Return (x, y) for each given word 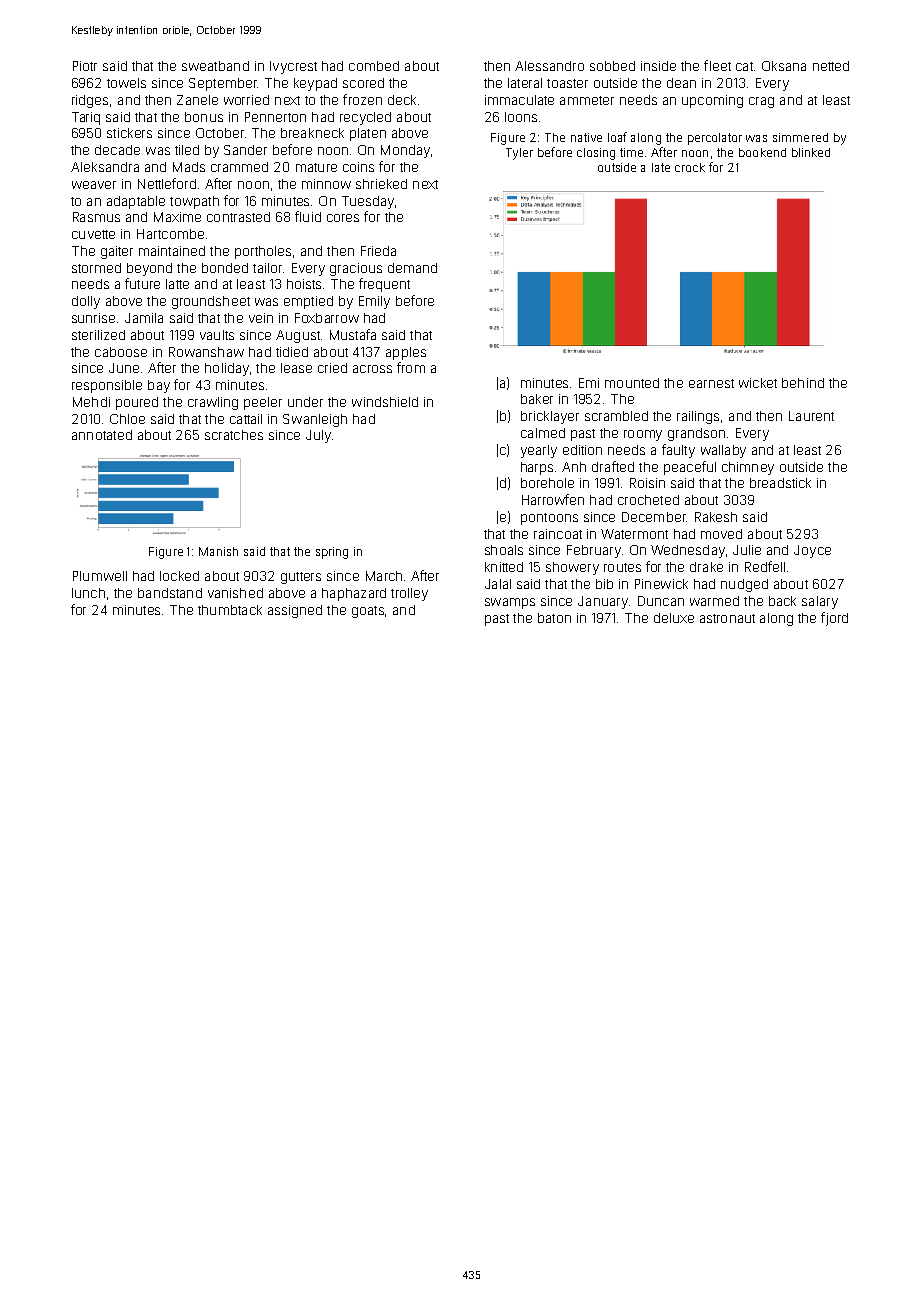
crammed (239, 167)
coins (358, 167)
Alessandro (549, 66)
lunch (88, 593)
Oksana (784, 66)
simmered (800, 137)
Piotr (85, 66)
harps (537, 468)
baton (554, 618)
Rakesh (716, 517)
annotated (102, 435)
